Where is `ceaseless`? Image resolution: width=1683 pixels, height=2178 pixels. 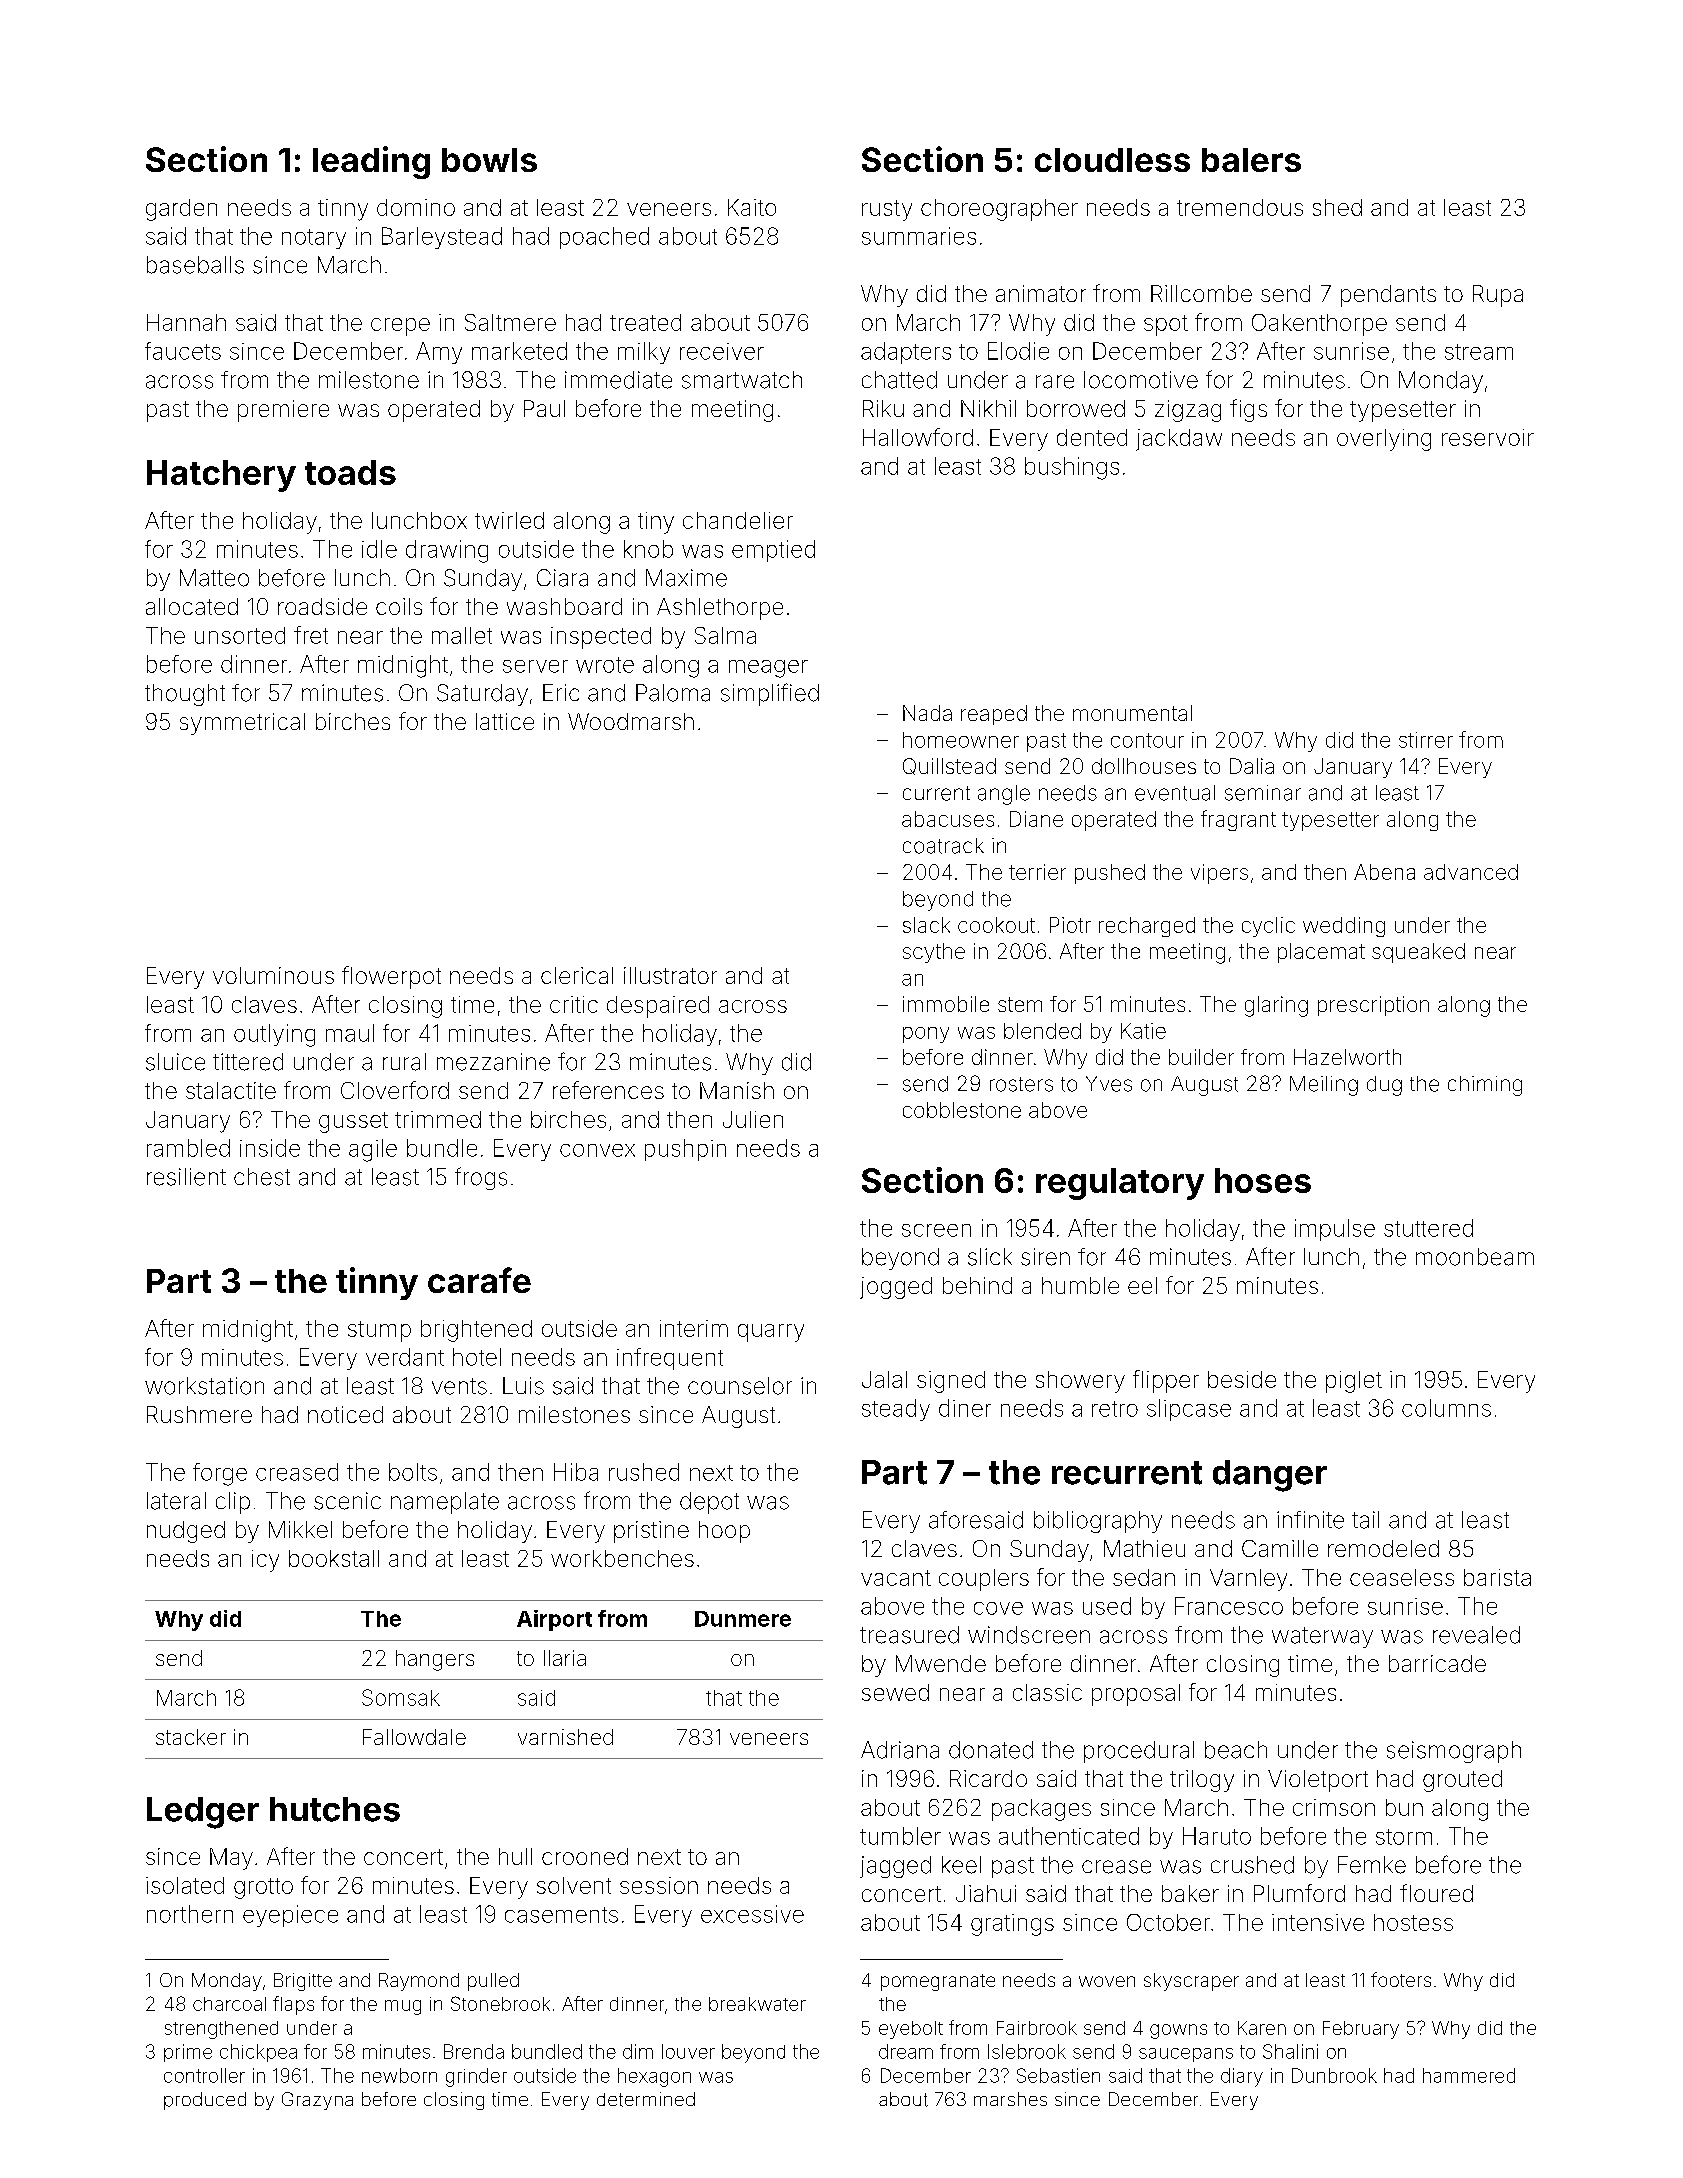
ceaseless is located at coordinates (1402, 1577).
